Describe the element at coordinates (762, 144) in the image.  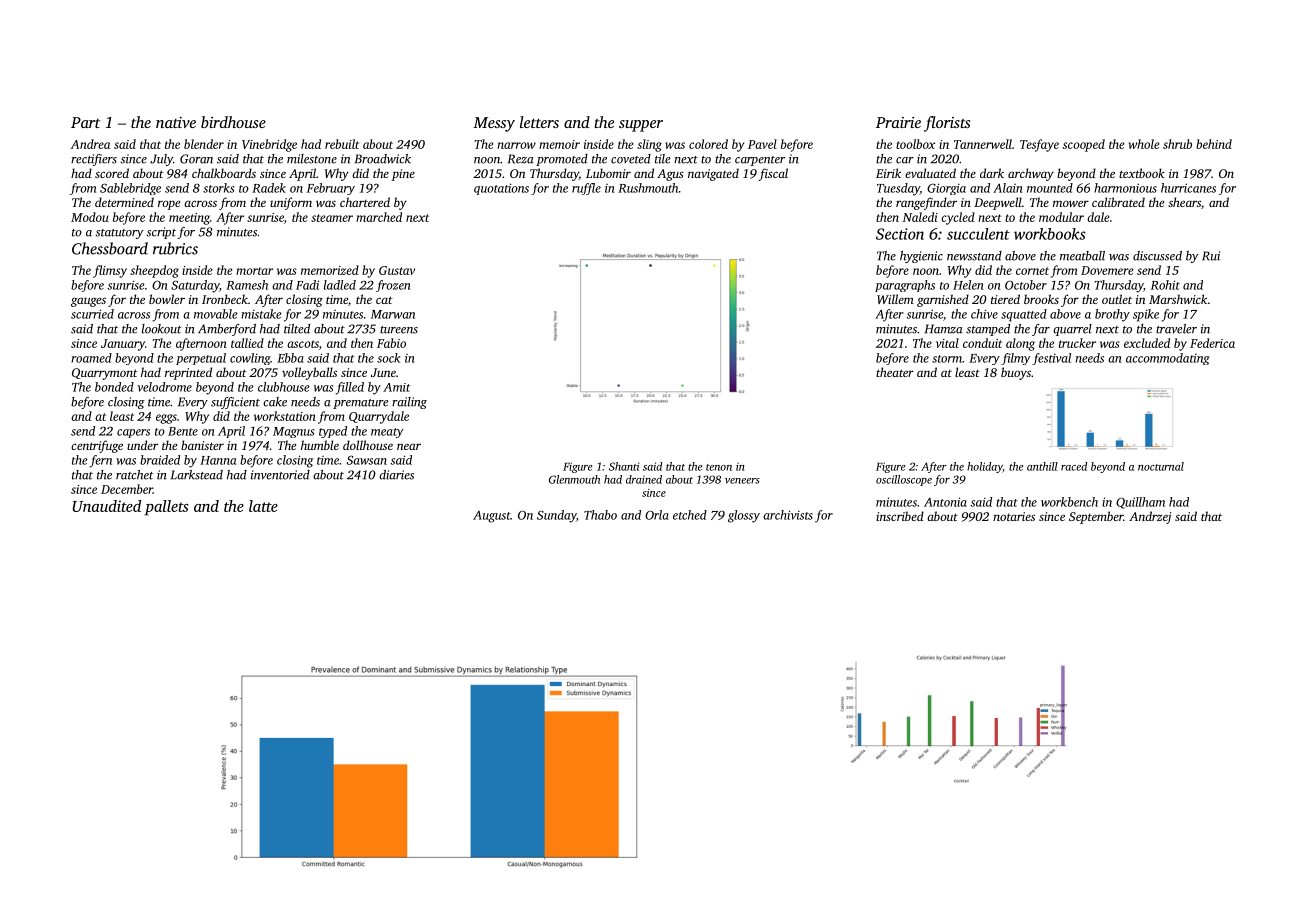
I see `Pavel` at that location.
